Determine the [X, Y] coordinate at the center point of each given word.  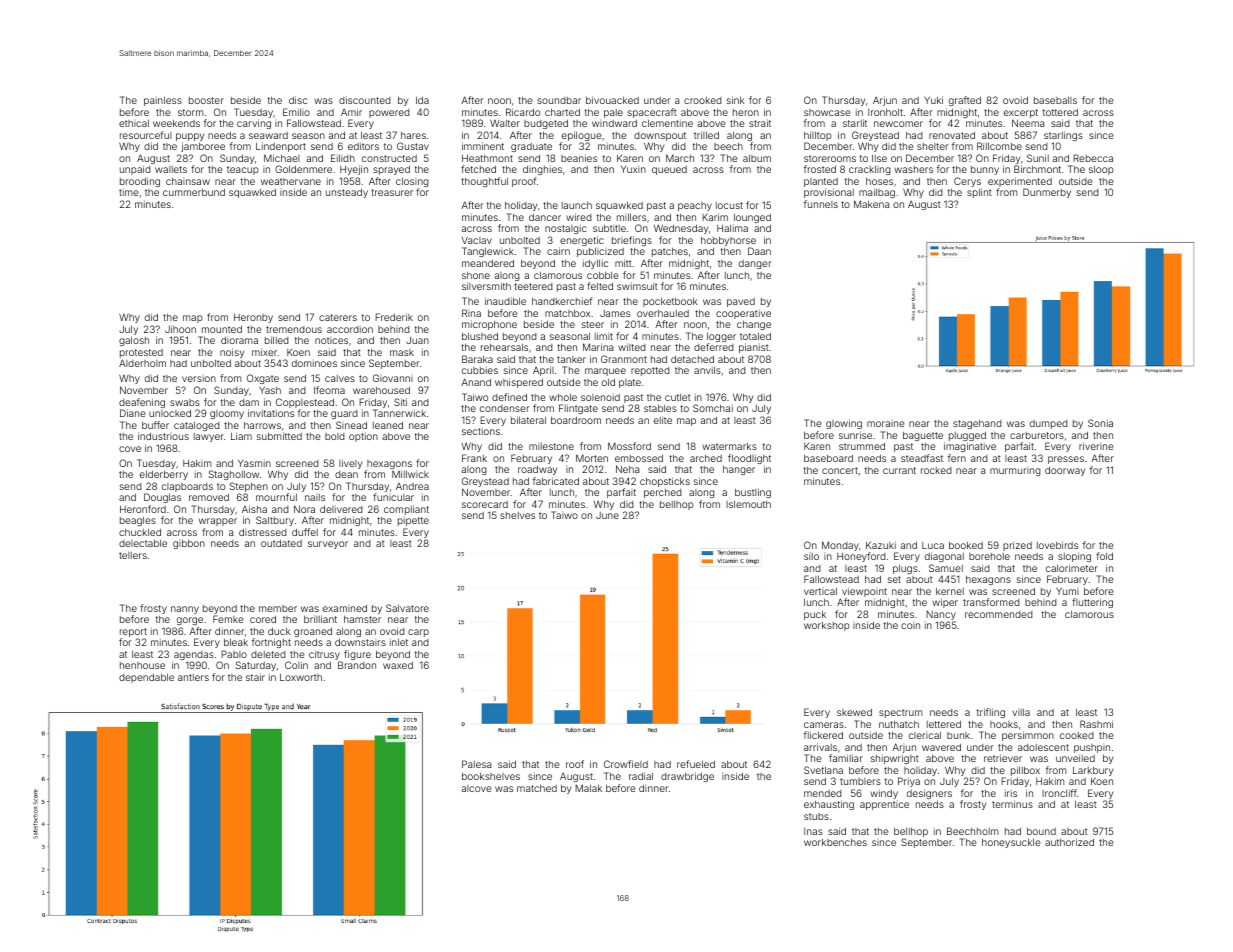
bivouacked [612, 100]
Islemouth [748, 504]
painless [163, 101]
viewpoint [864, 592]
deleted [268, 654]
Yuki [933, 100]
